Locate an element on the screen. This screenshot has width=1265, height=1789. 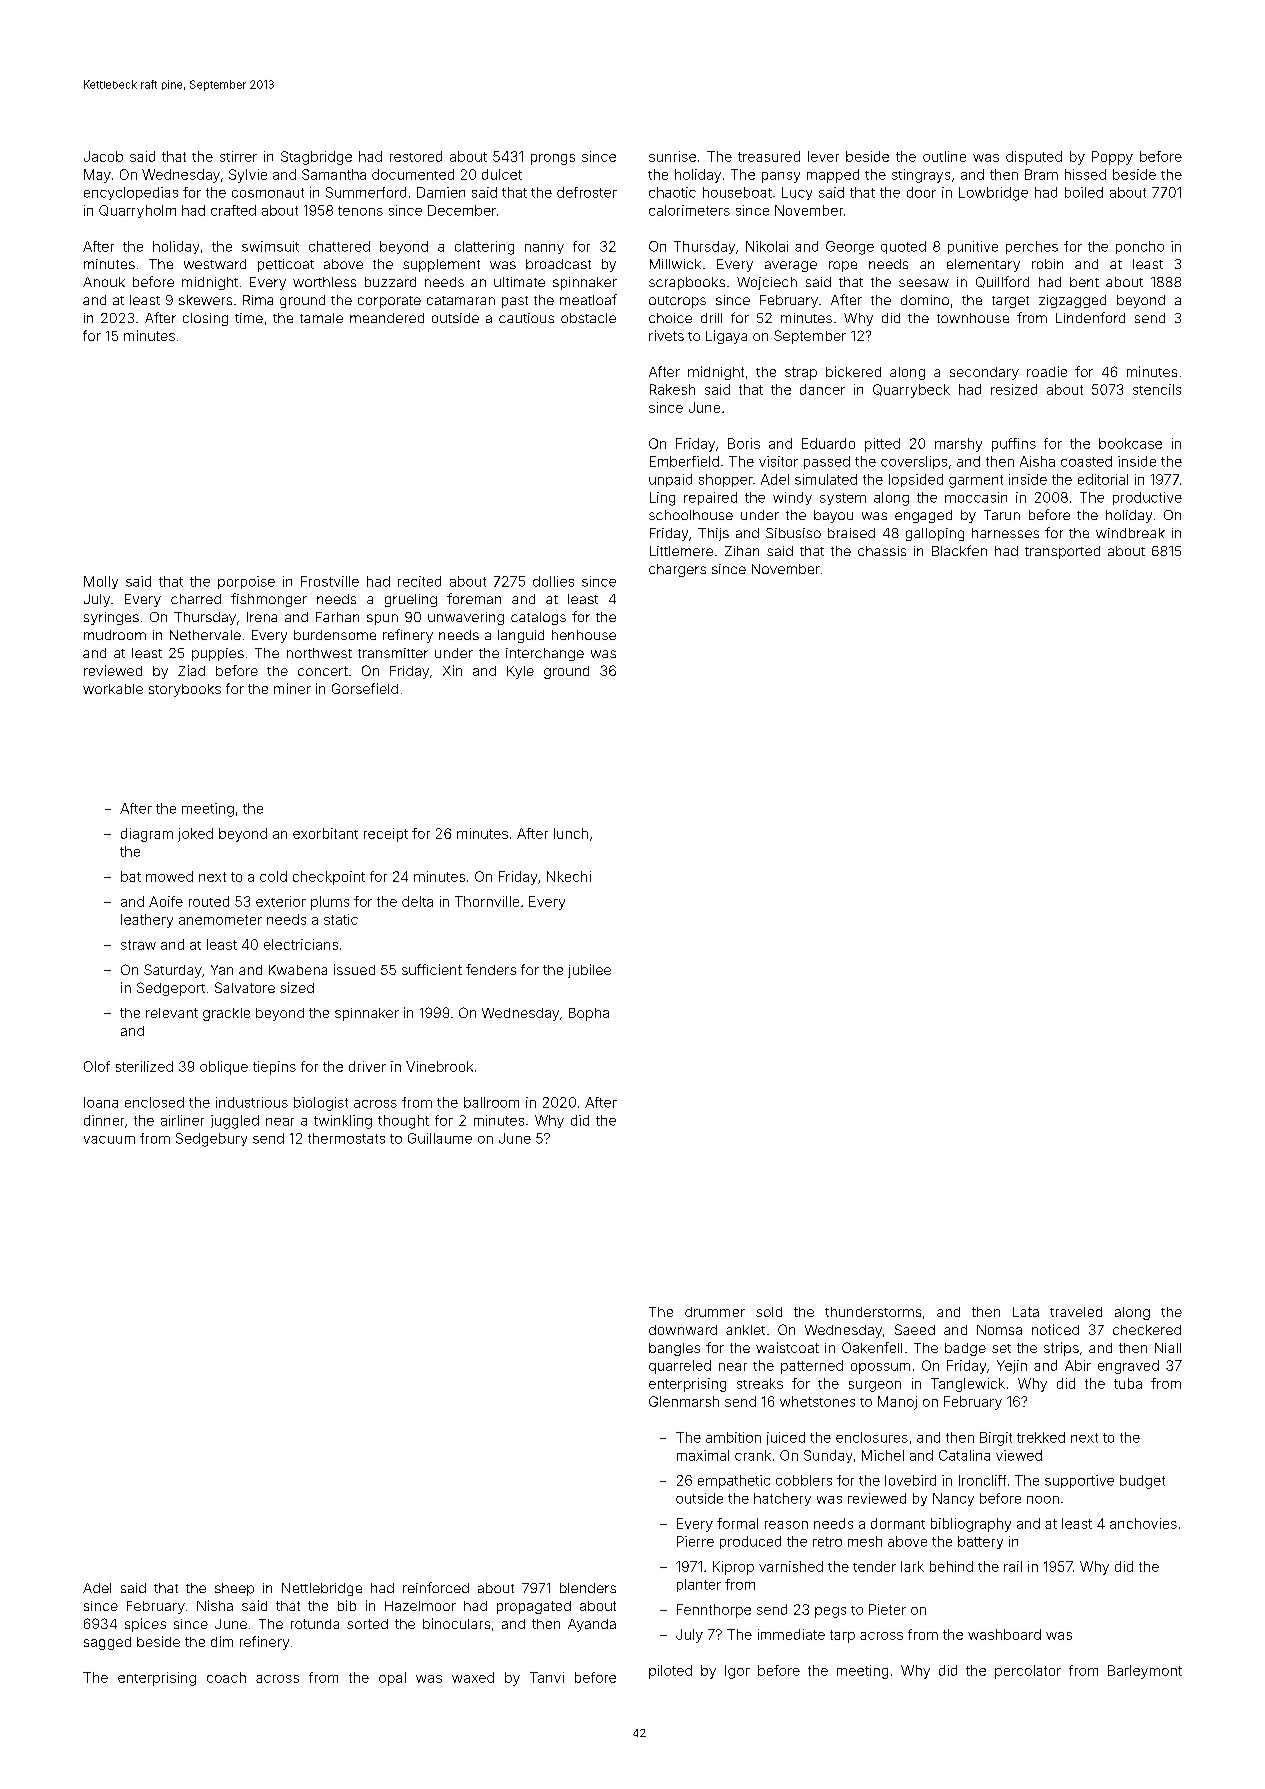
Anouk is located at coordinates (104, 282).
